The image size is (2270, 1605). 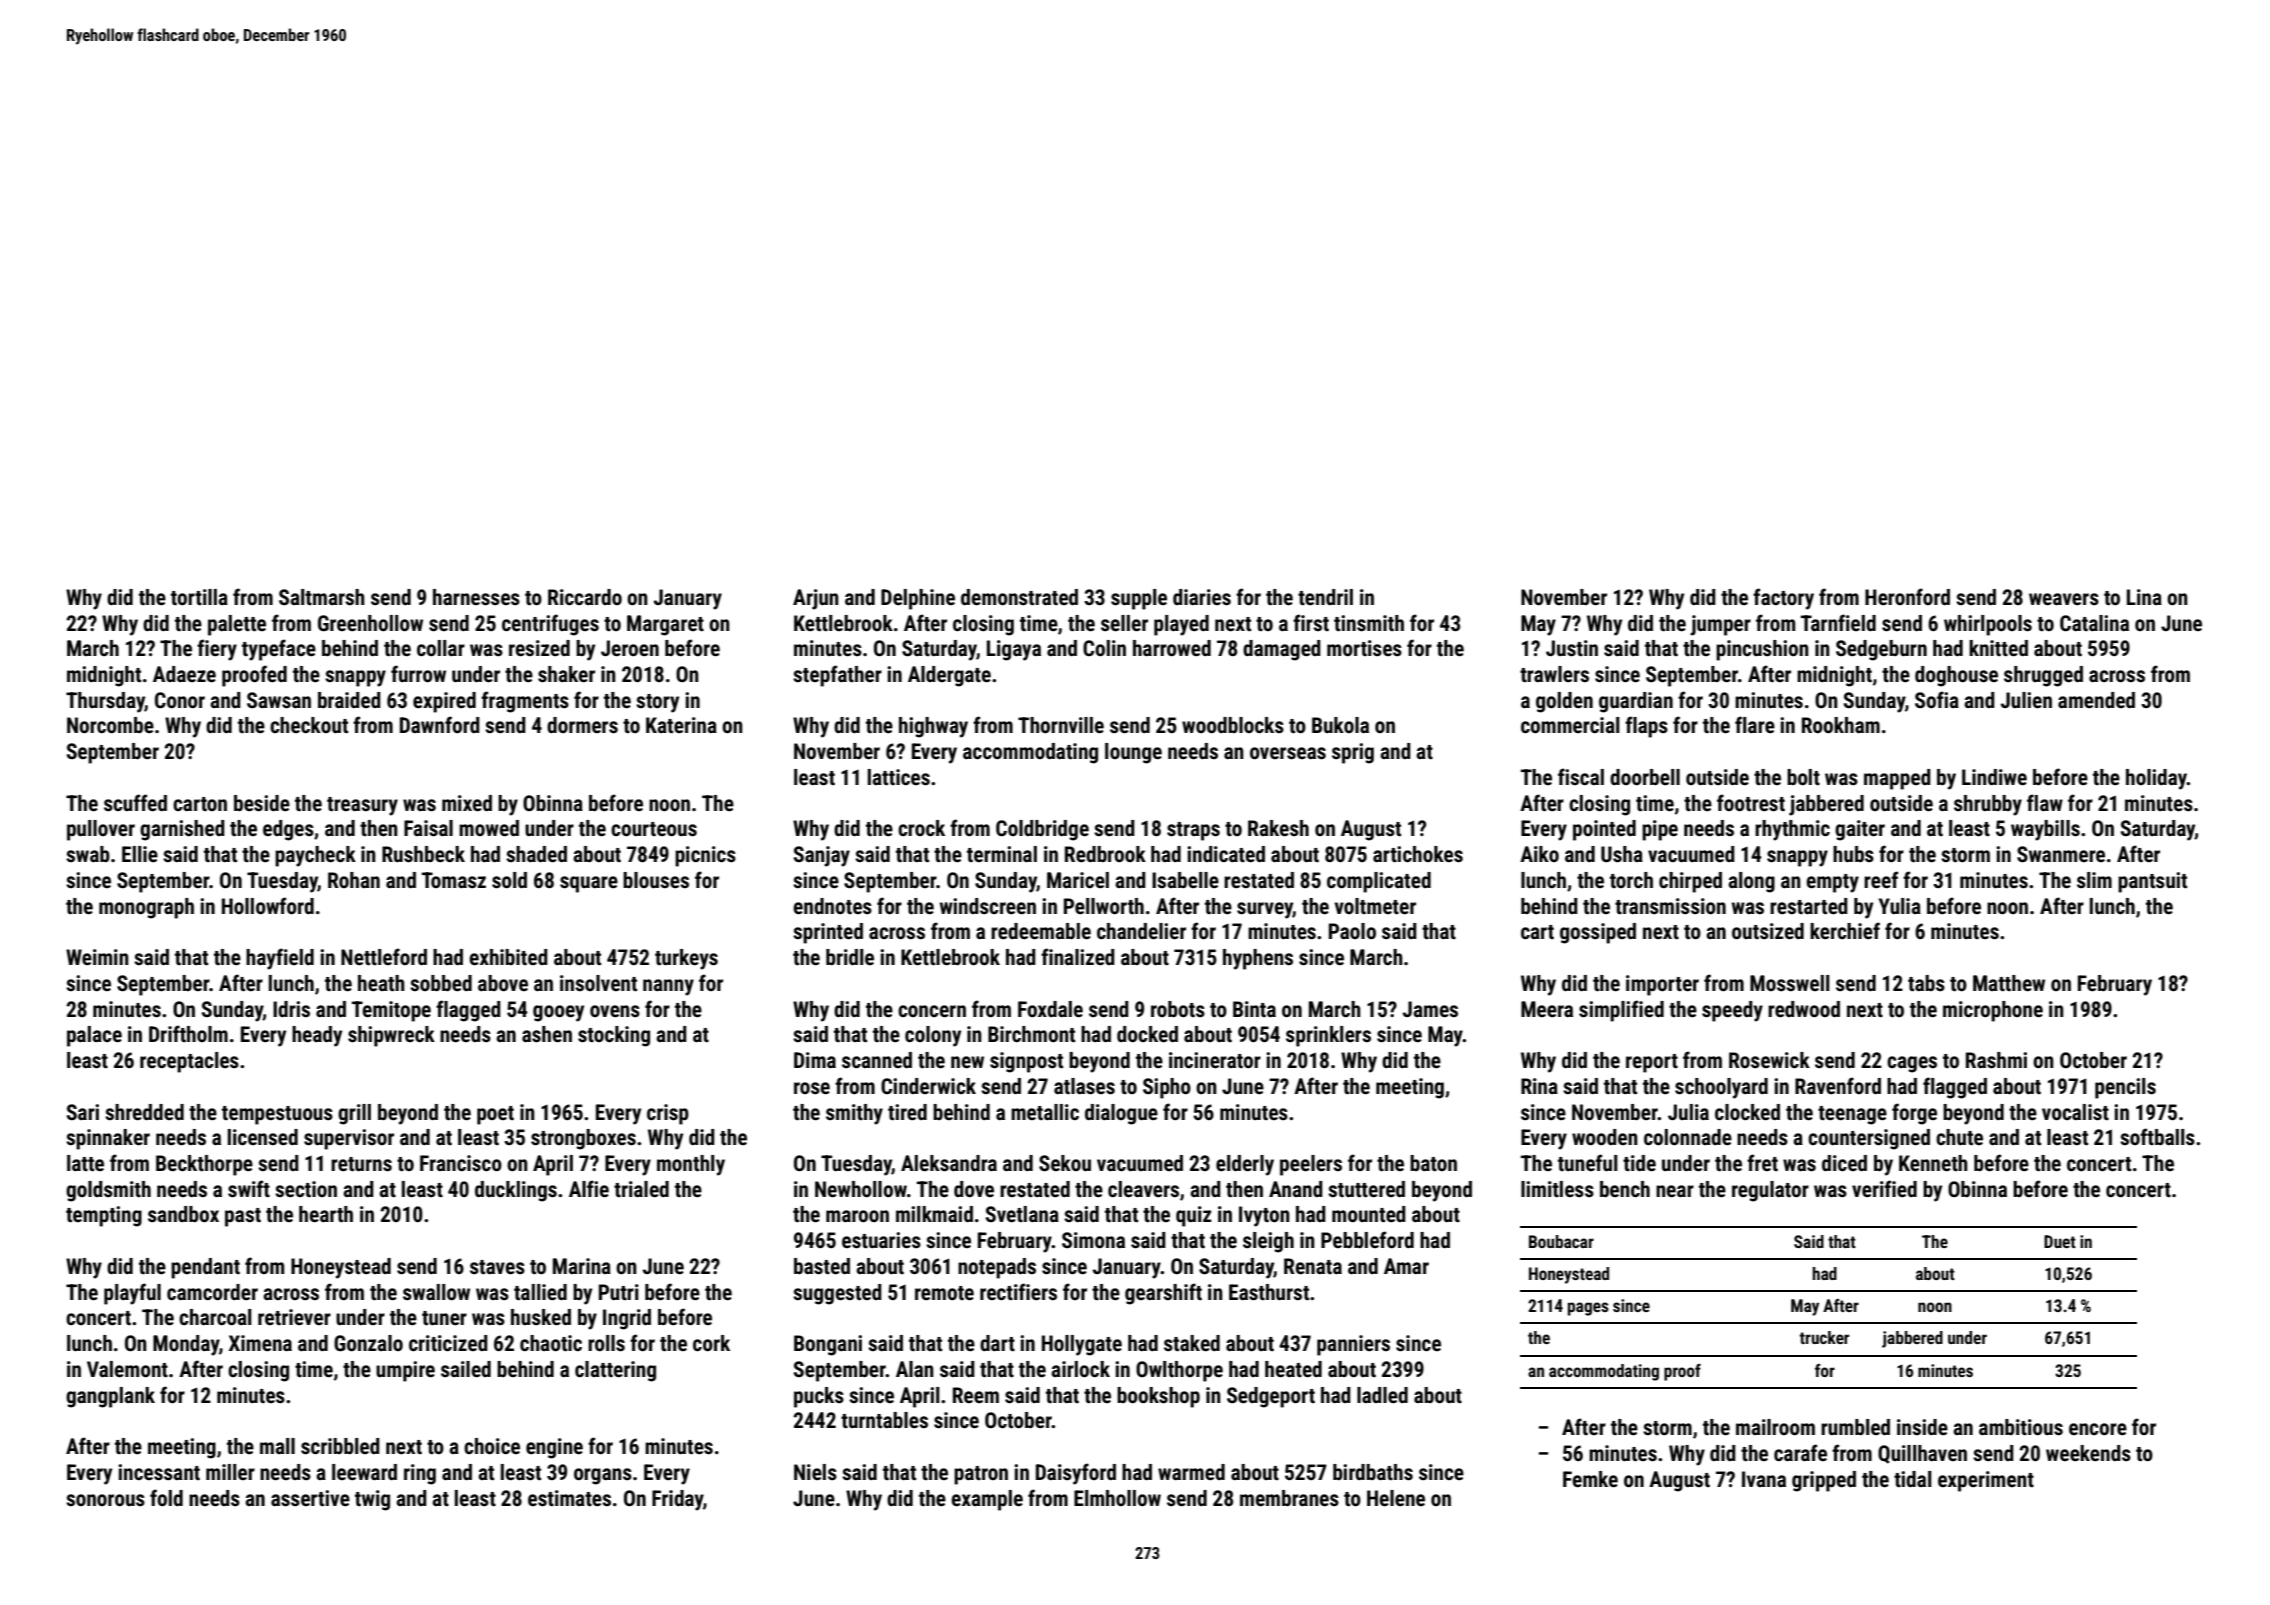 What do you see at coordinates (1191, 1472) in the screenshot?
I see `warmed` at bounding box center [1191, 1472].
